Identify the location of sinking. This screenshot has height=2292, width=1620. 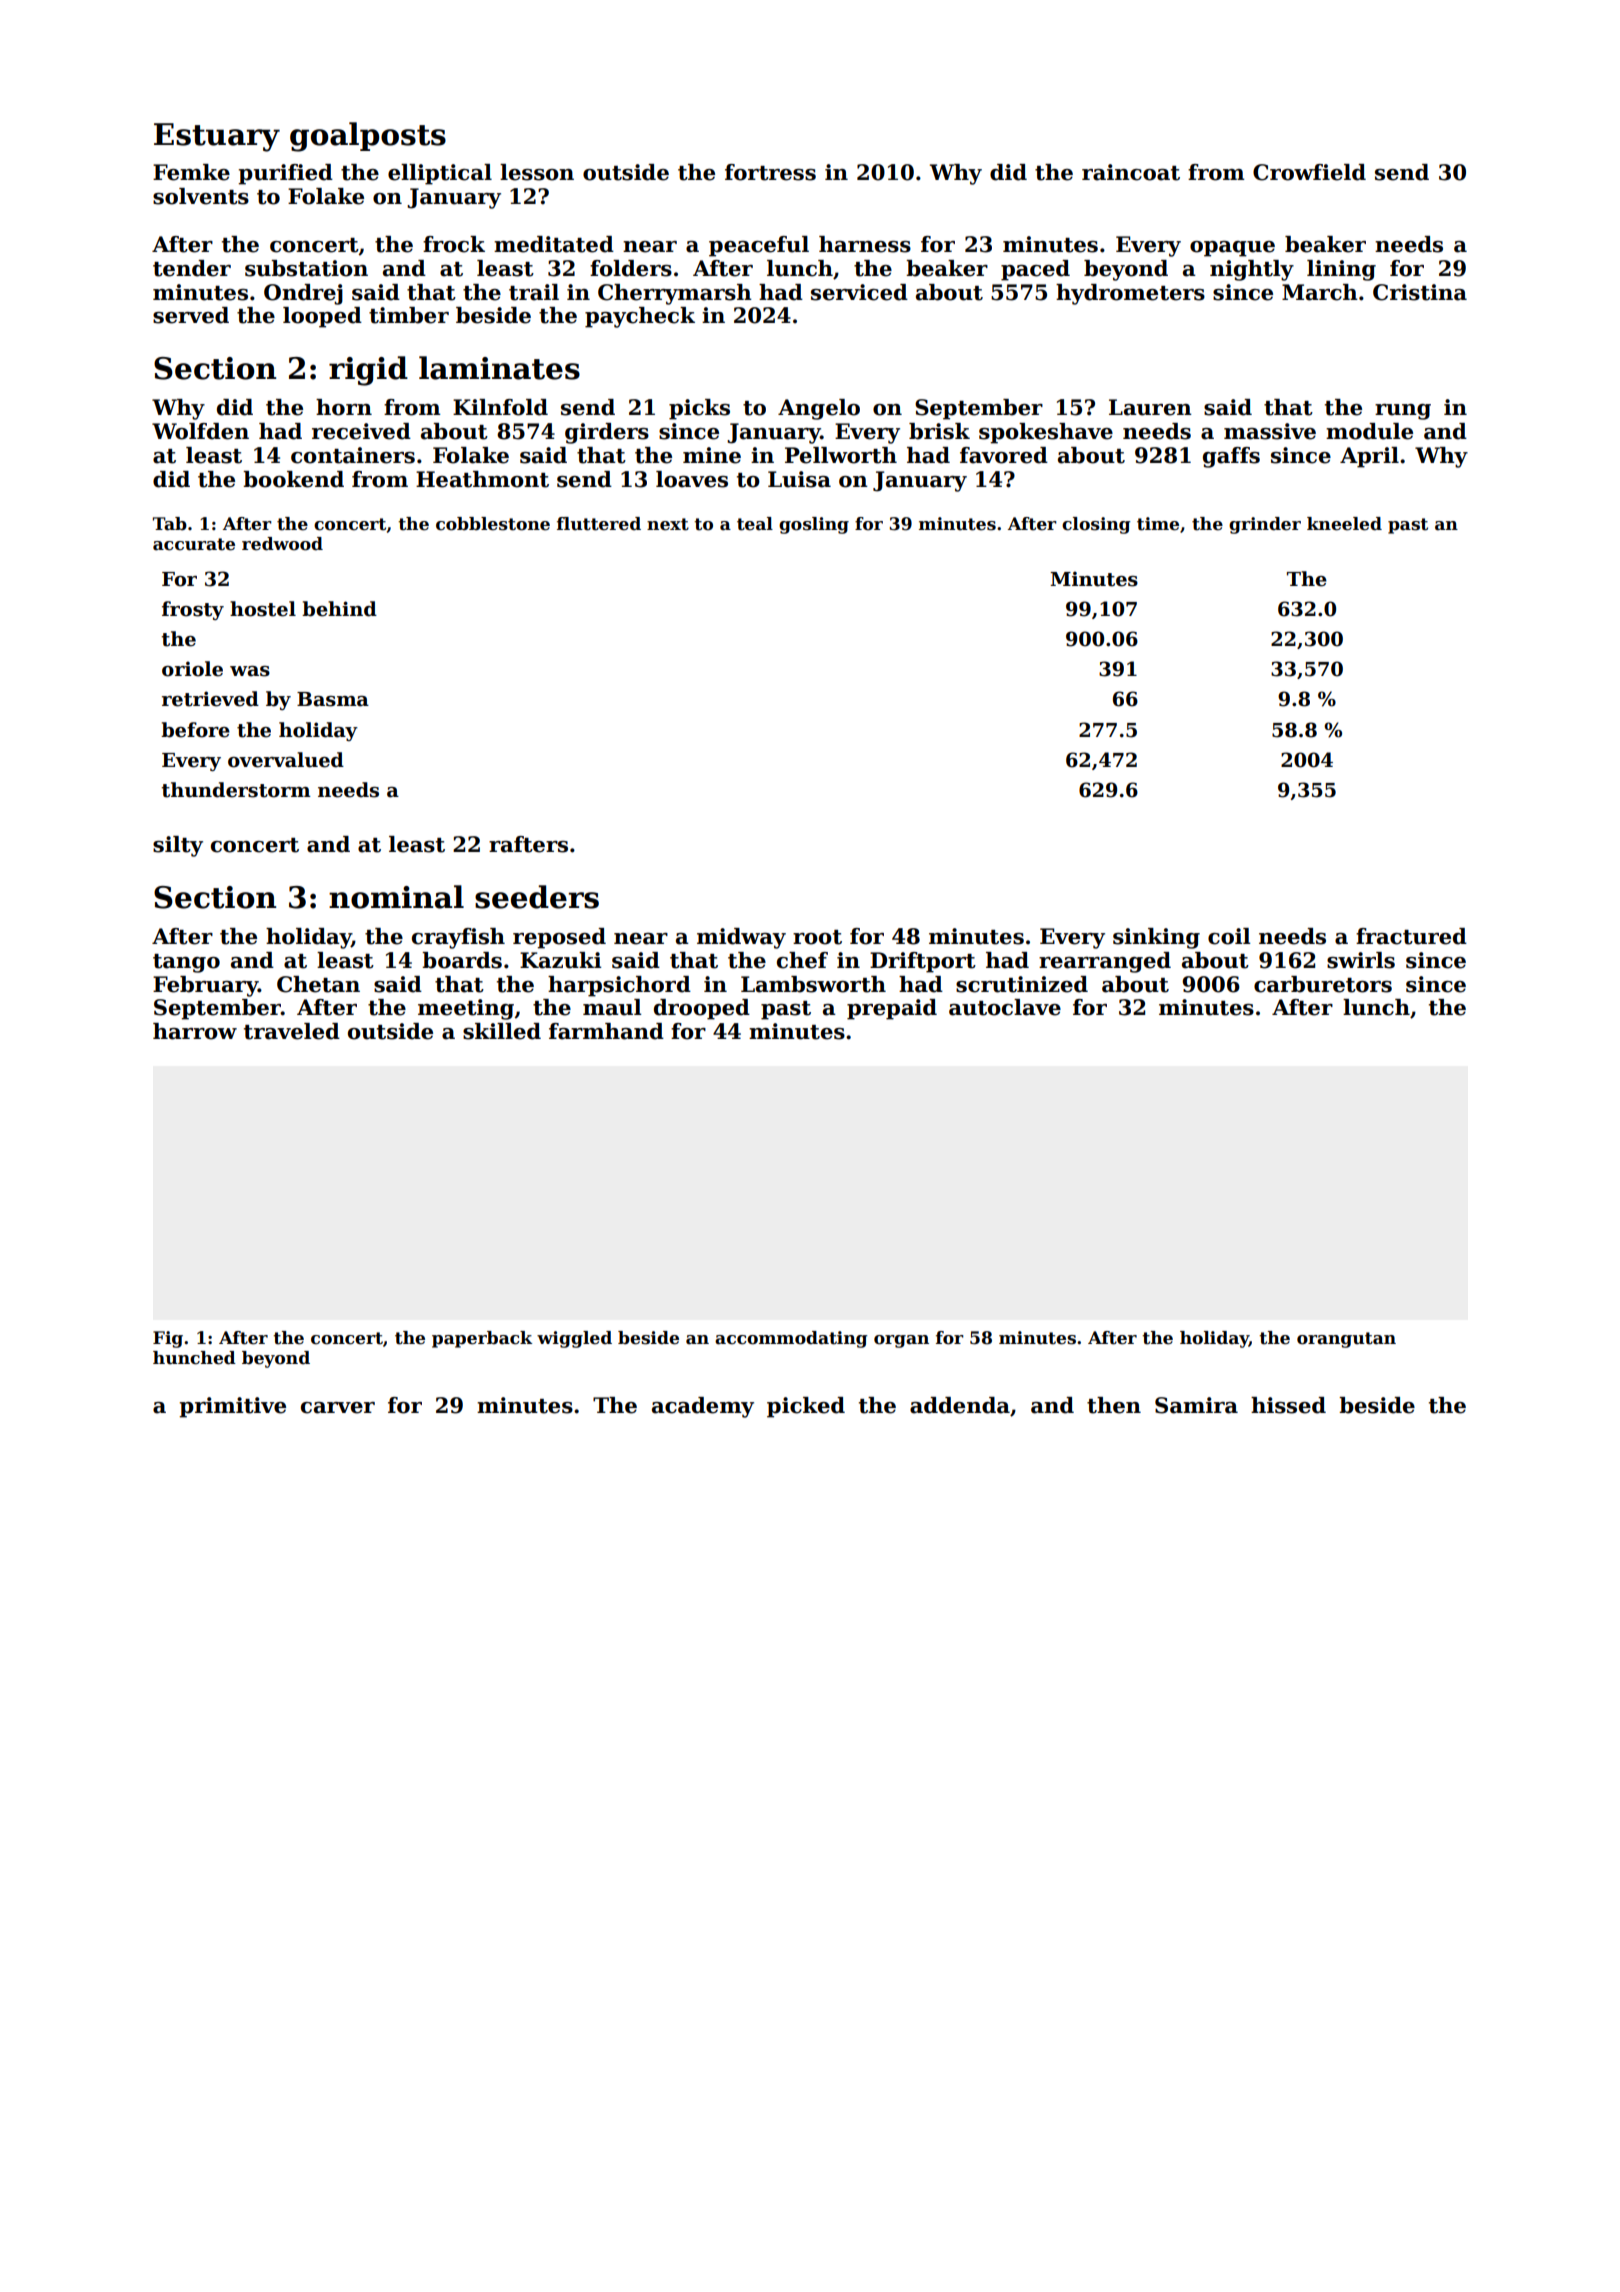
(1156, 938).
